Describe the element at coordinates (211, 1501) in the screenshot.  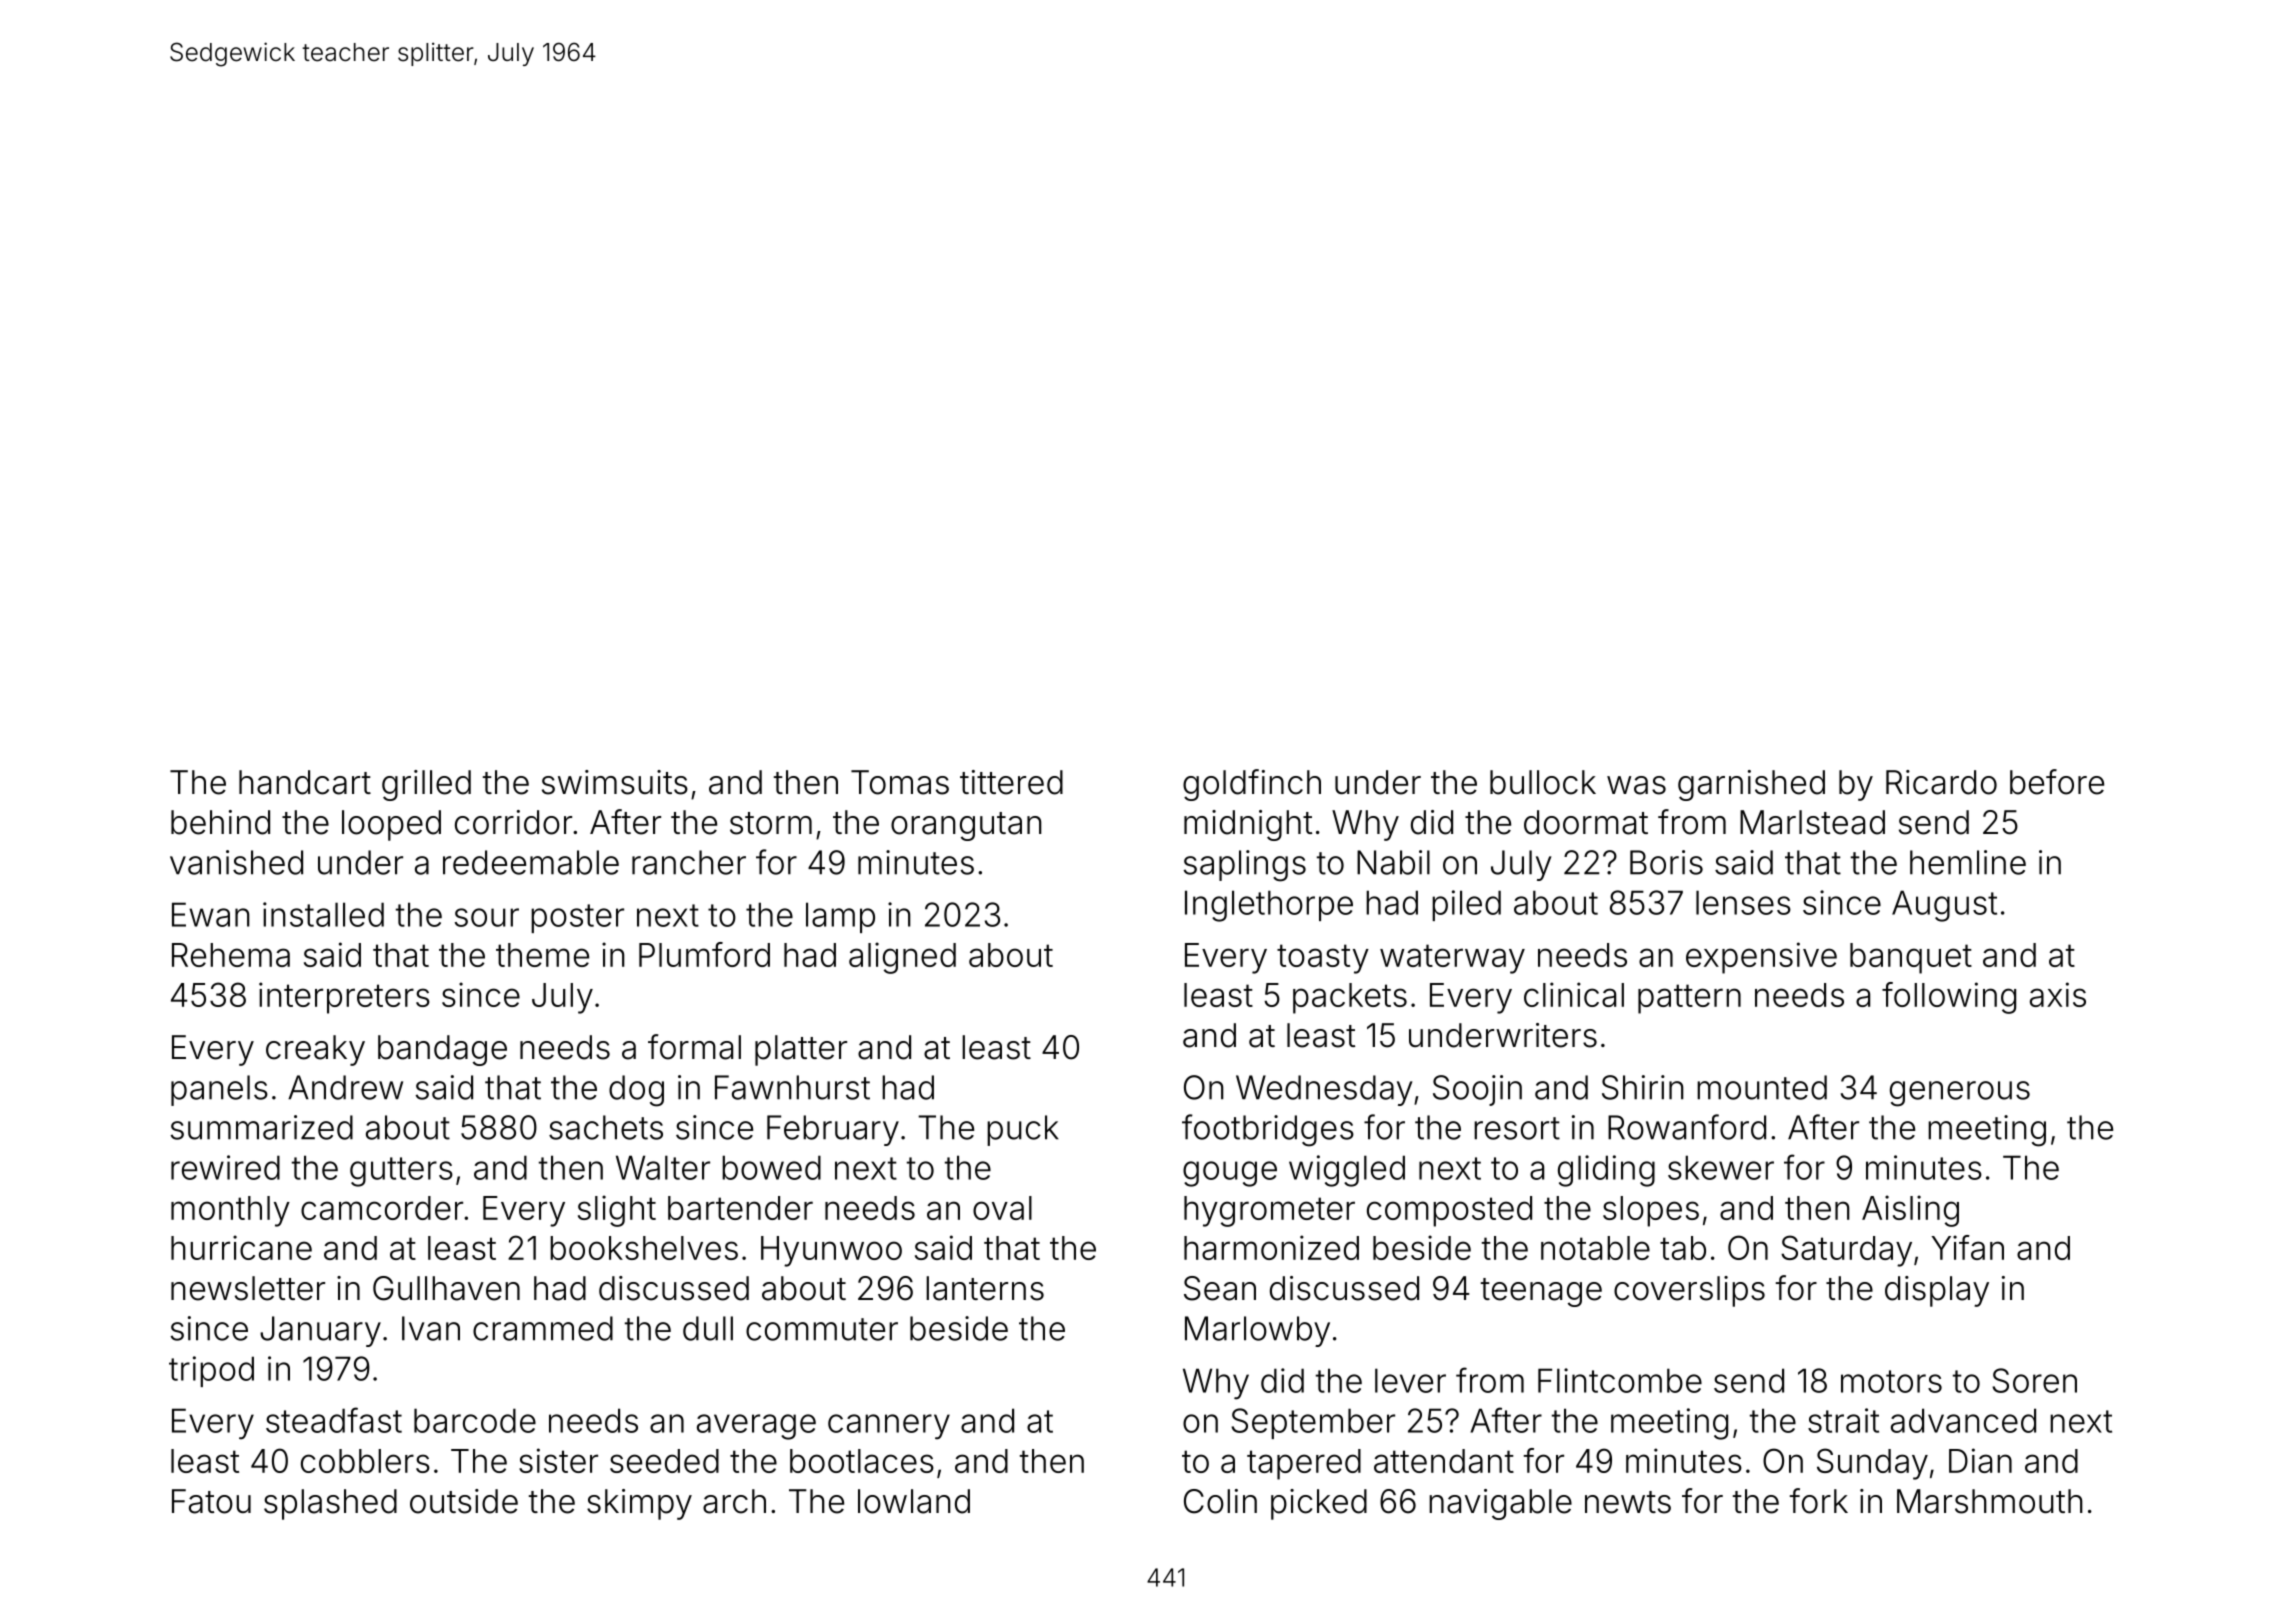
I see `Fatou` at that location.
